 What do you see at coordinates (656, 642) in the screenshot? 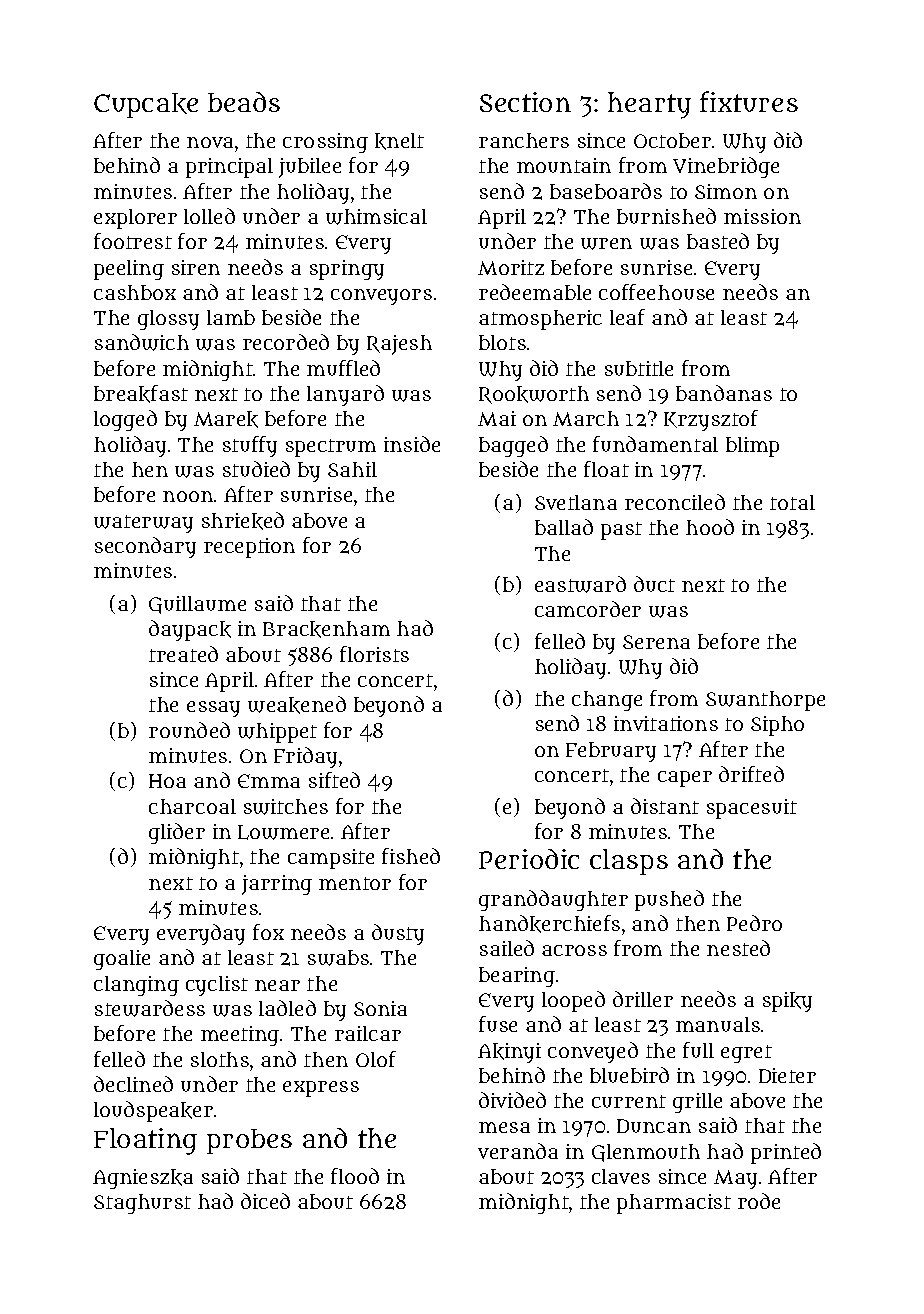
I see `Serena` at bounding box center [656, 642].
